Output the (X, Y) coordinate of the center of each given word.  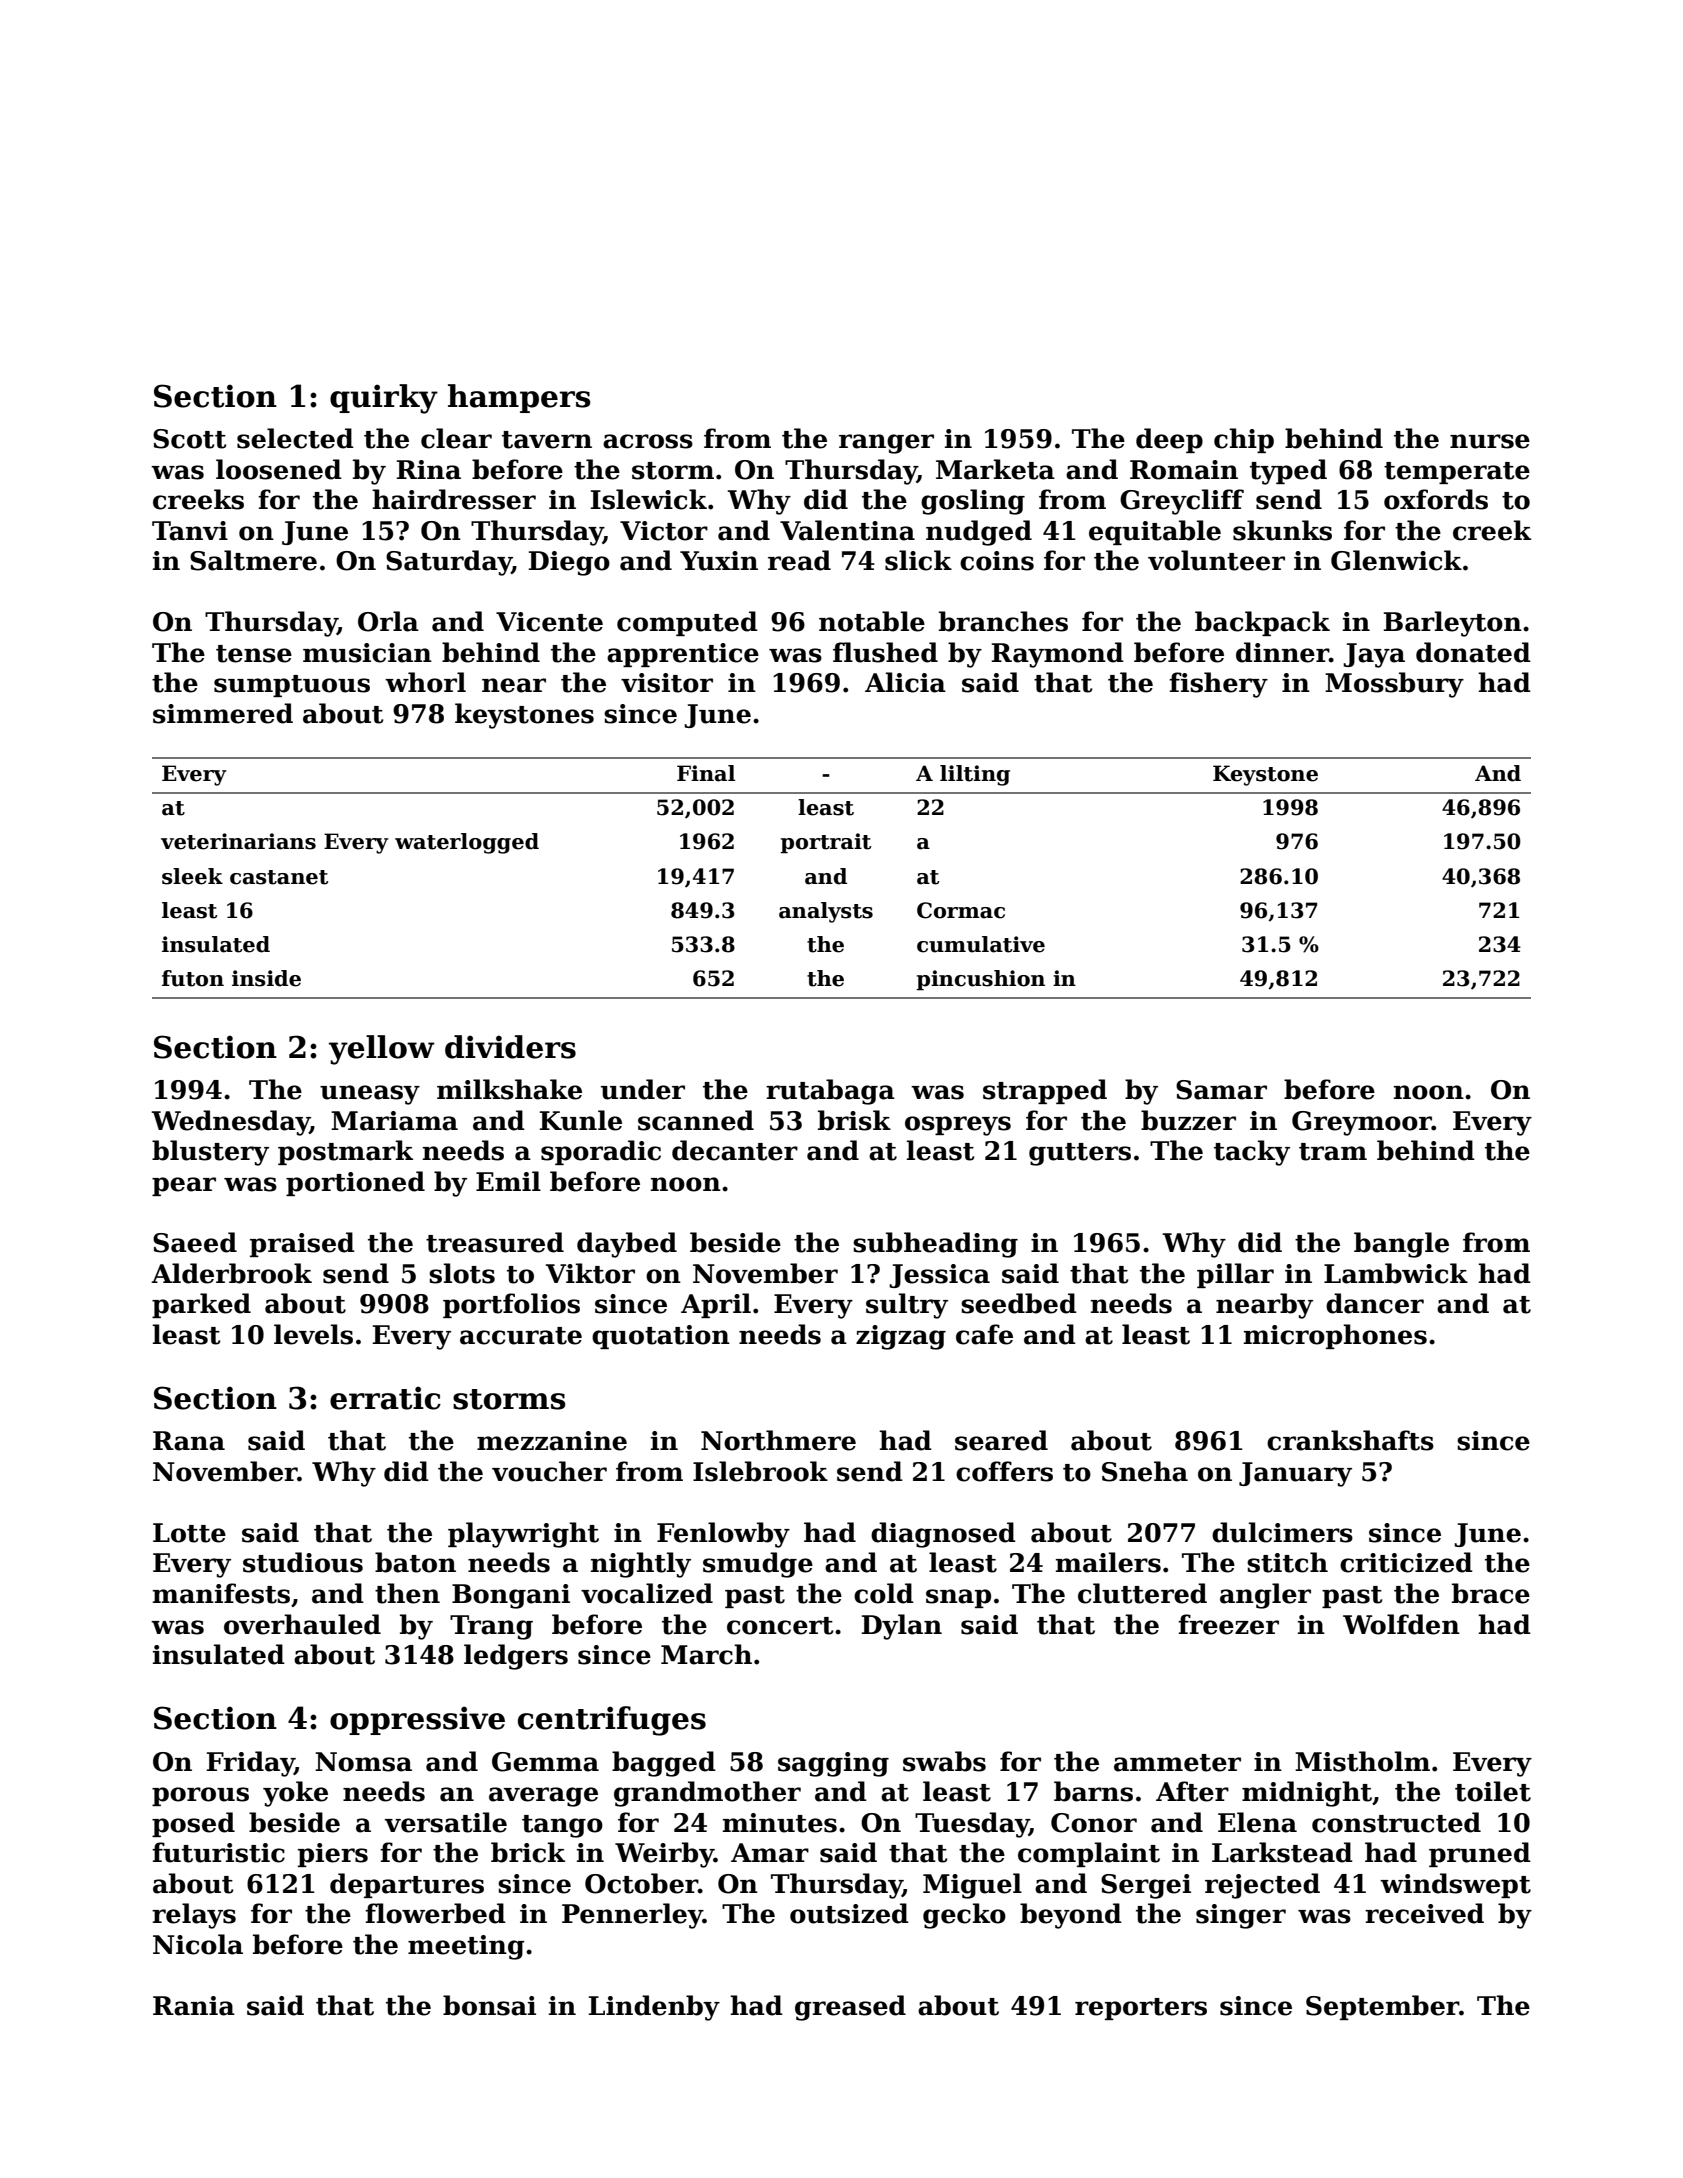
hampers (519, 398)
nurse (1490, 441)
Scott (190, 439)
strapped (1045, 1091)
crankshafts (1350, 1440)
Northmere (778, 1440)
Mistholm (1362, 1761)
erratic (385, 1398)
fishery (1218, 685)
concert (780, 1626)
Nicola (198, 1944)
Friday (251, 1764)
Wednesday (230, 1123)
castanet (279, 877)
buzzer (1188, 1120)
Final (706, 773)
